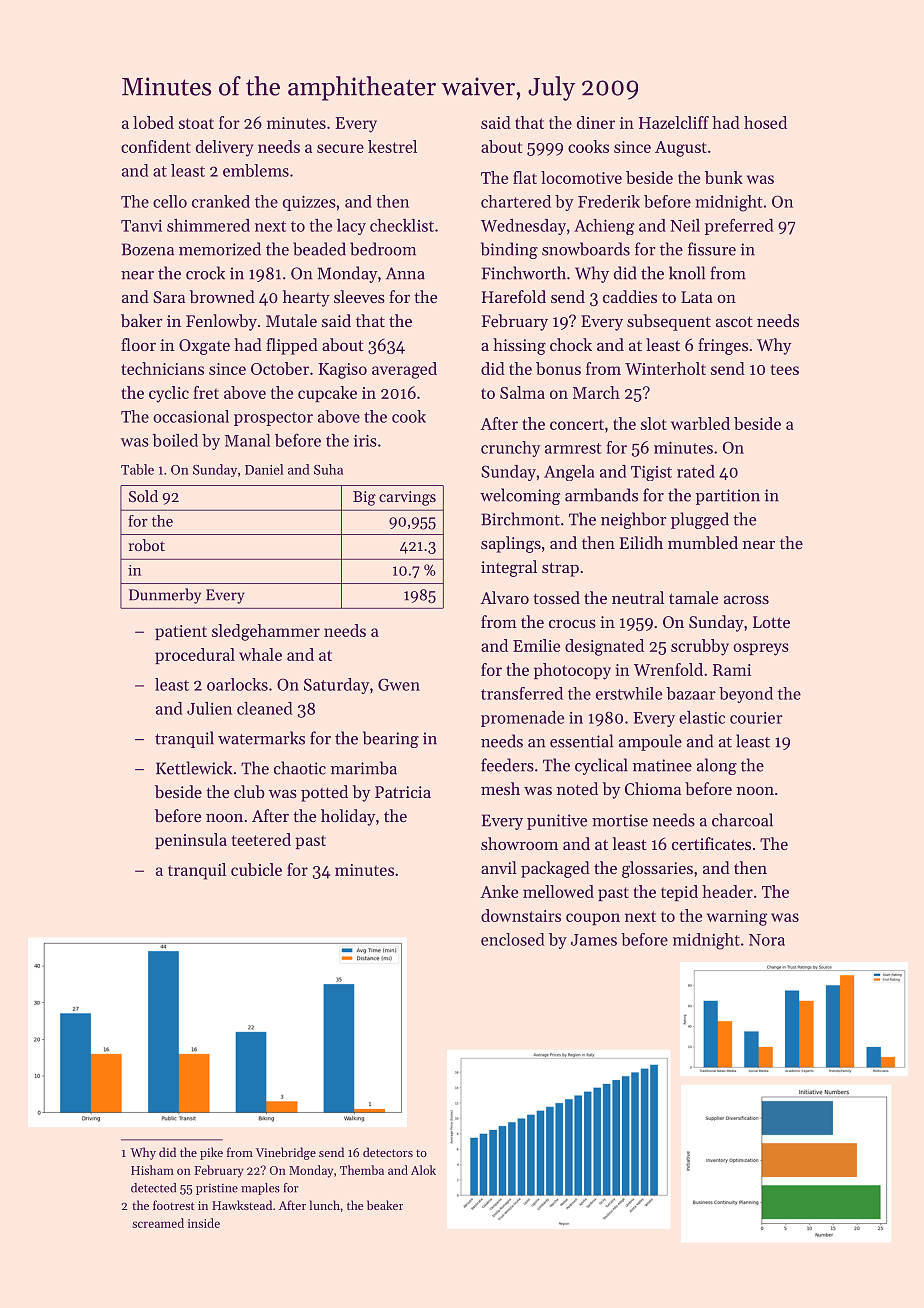  Describe the element at coordinates (525, 177) in the document. I see `flat` at that location.
